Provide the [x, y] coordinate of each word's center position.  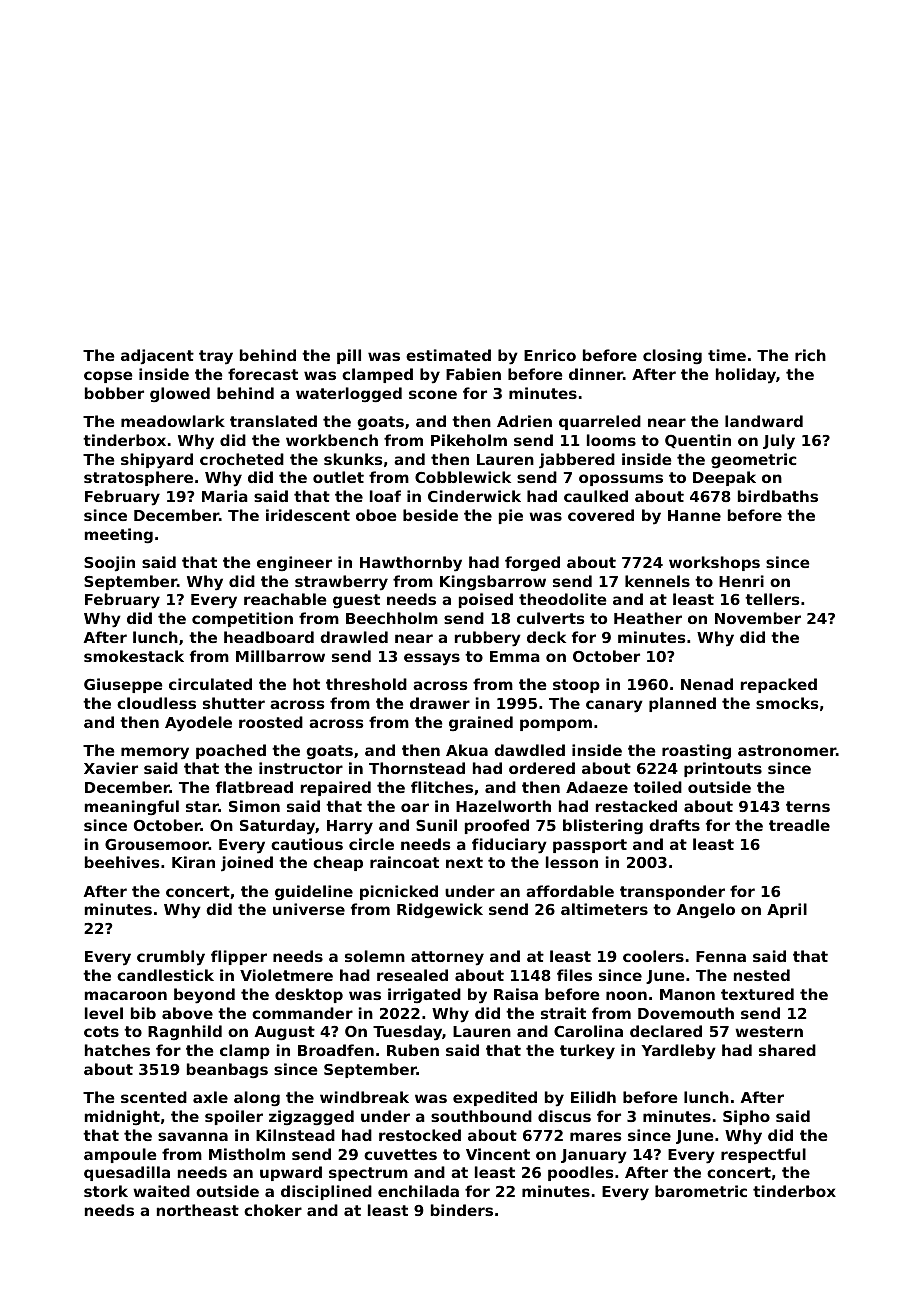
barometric [701, 1191]
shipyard [157, 461]
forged [532, 563]
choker [273, 1210]
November [758, 618]
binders [462, 1210]
